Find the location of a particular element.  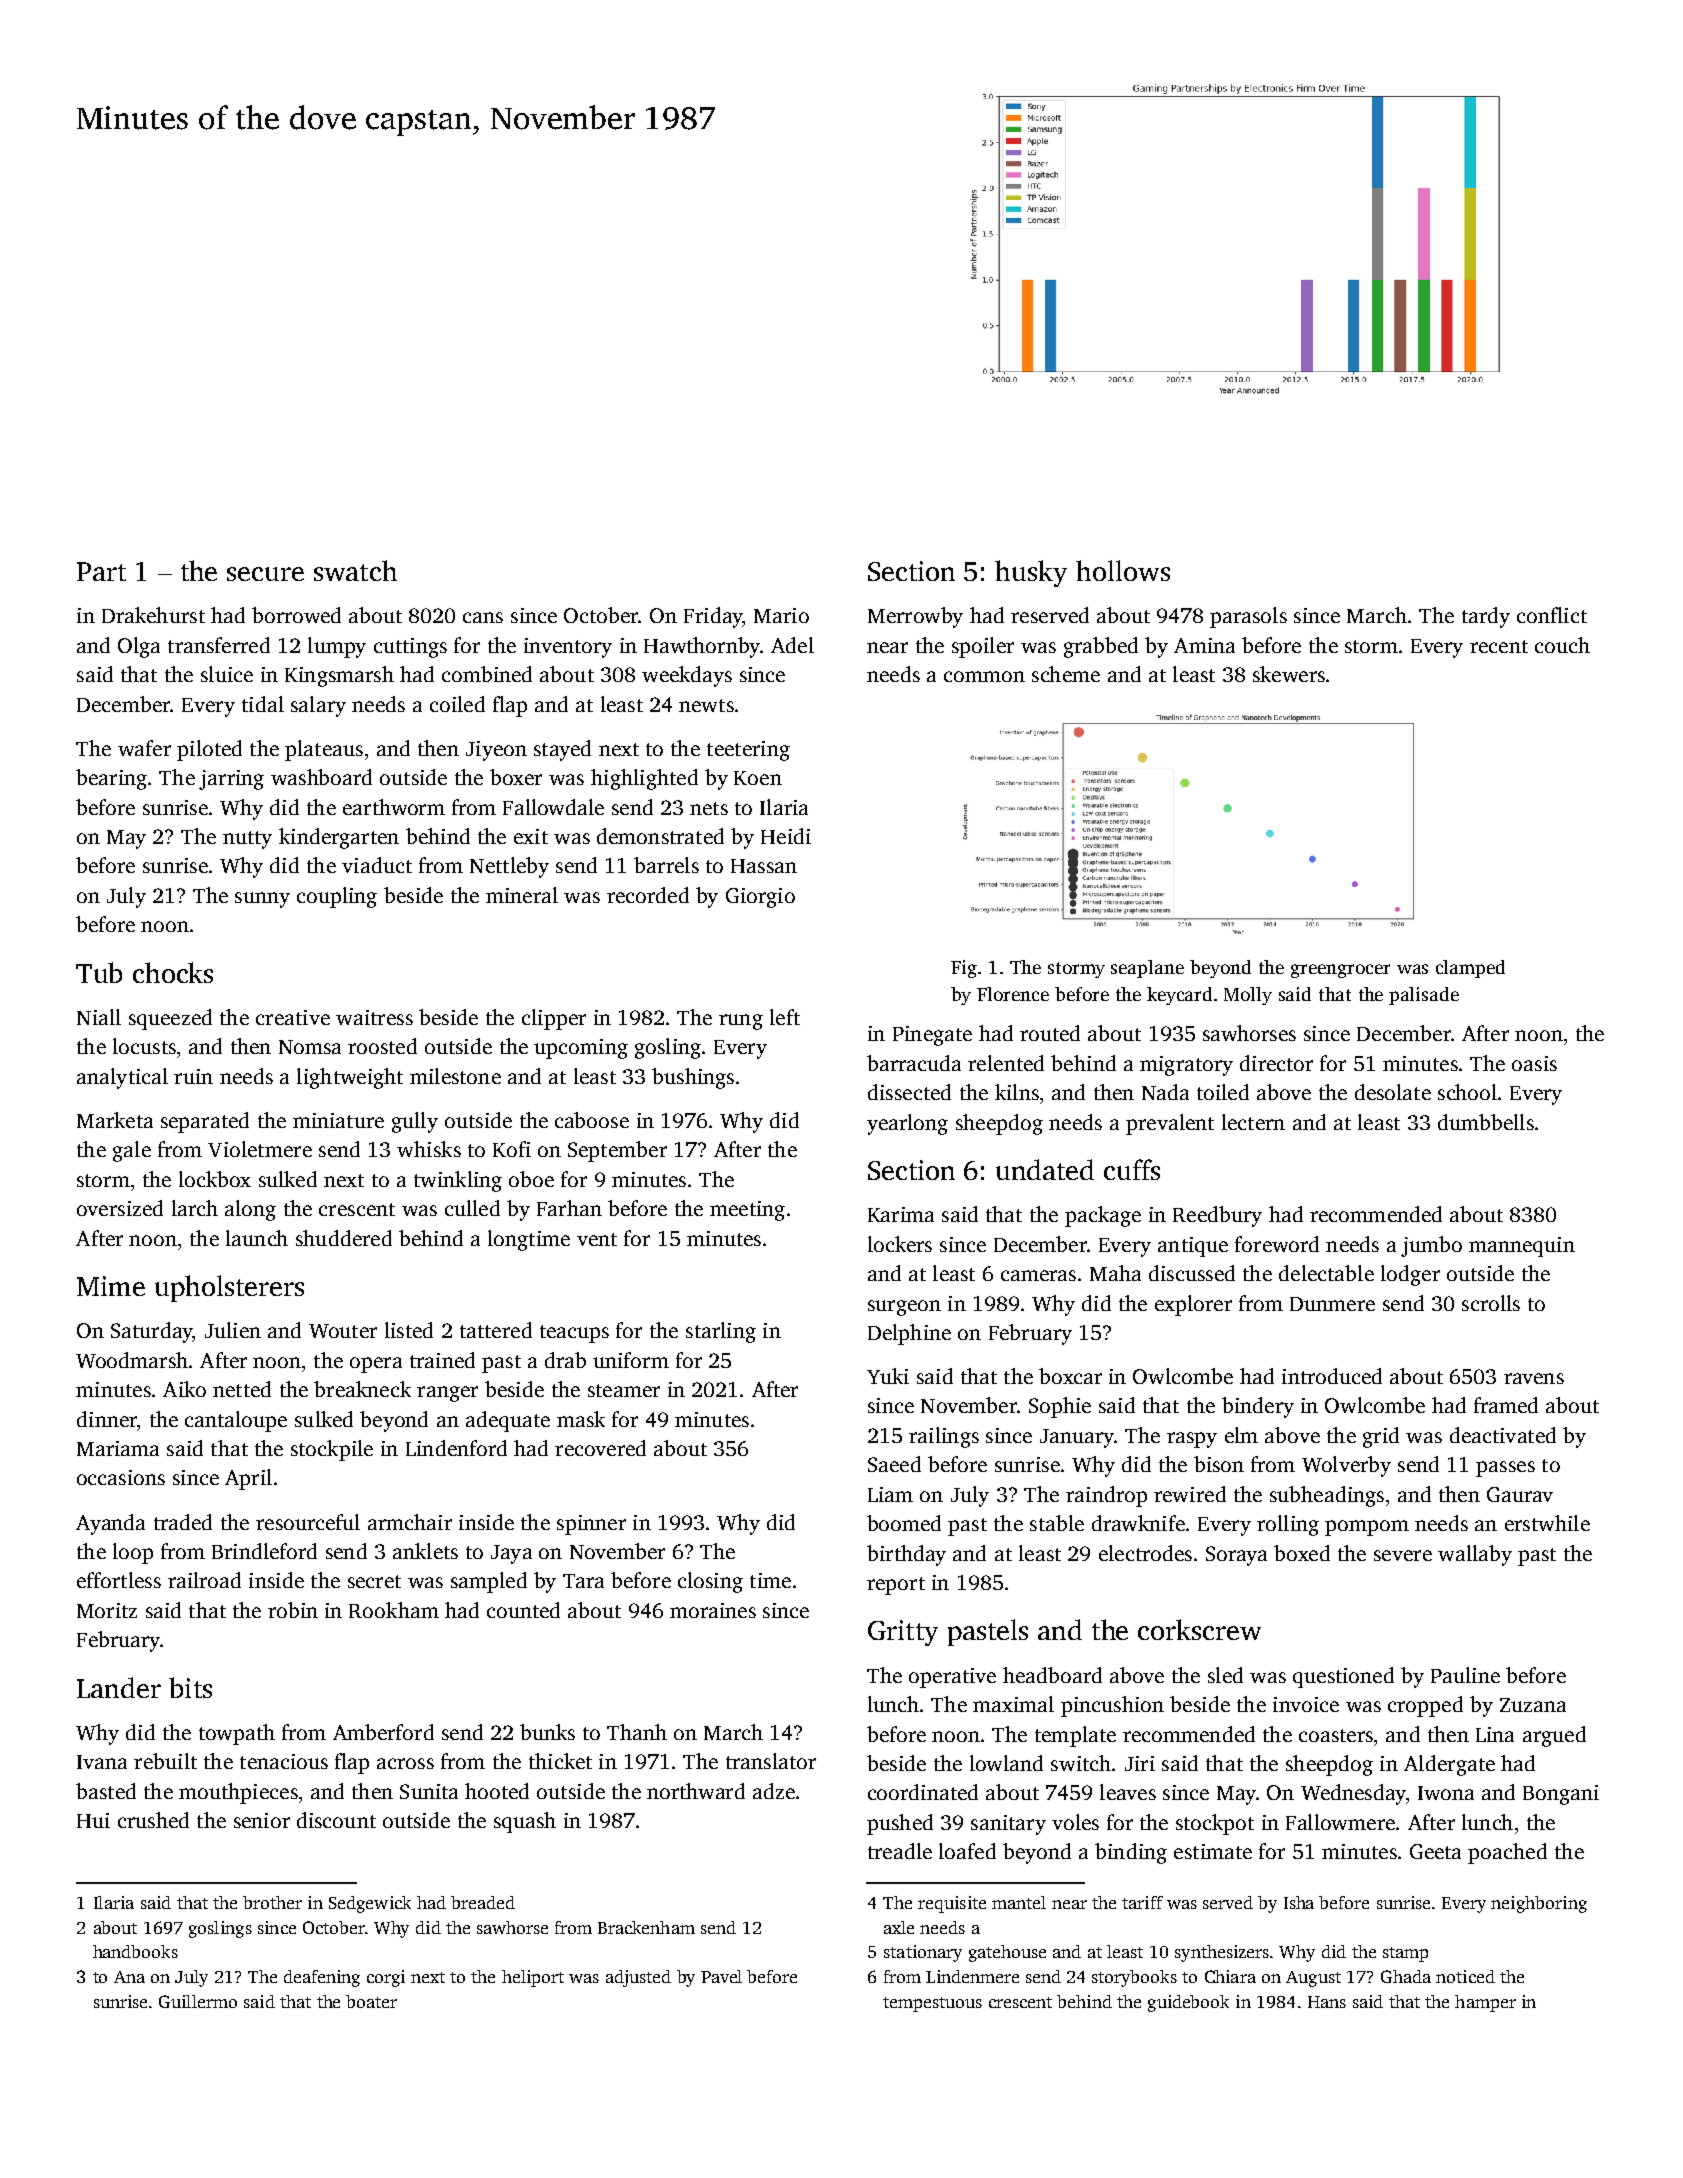

analytical is located at coordinates (122, 1078).
